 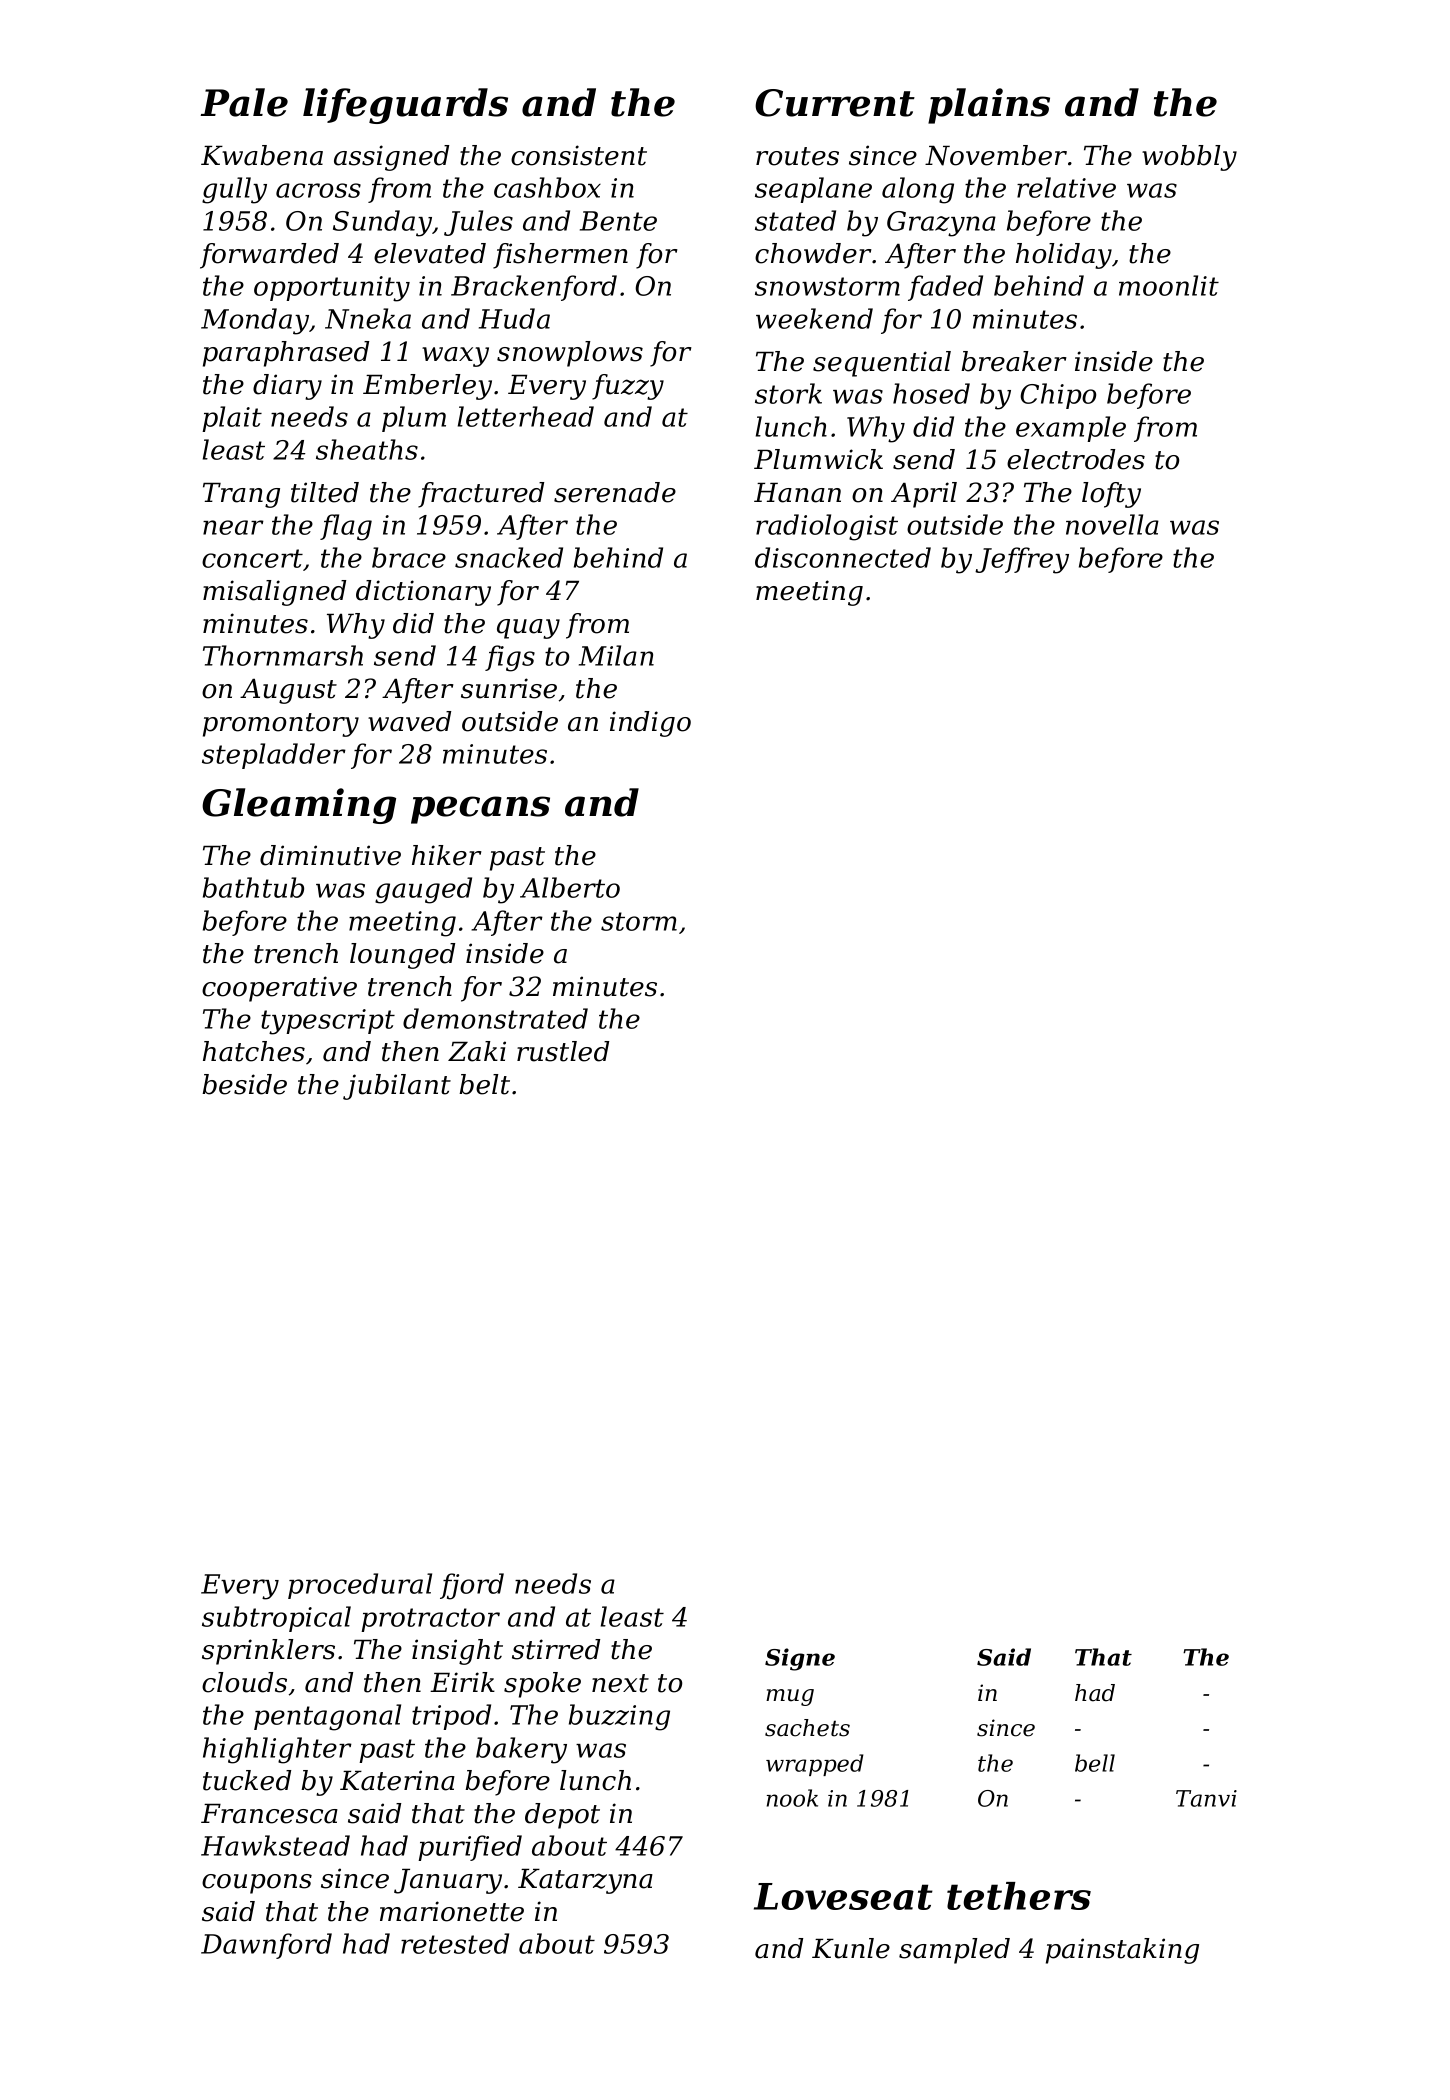 I want to click on Pale, so click(x=244, y=102).
